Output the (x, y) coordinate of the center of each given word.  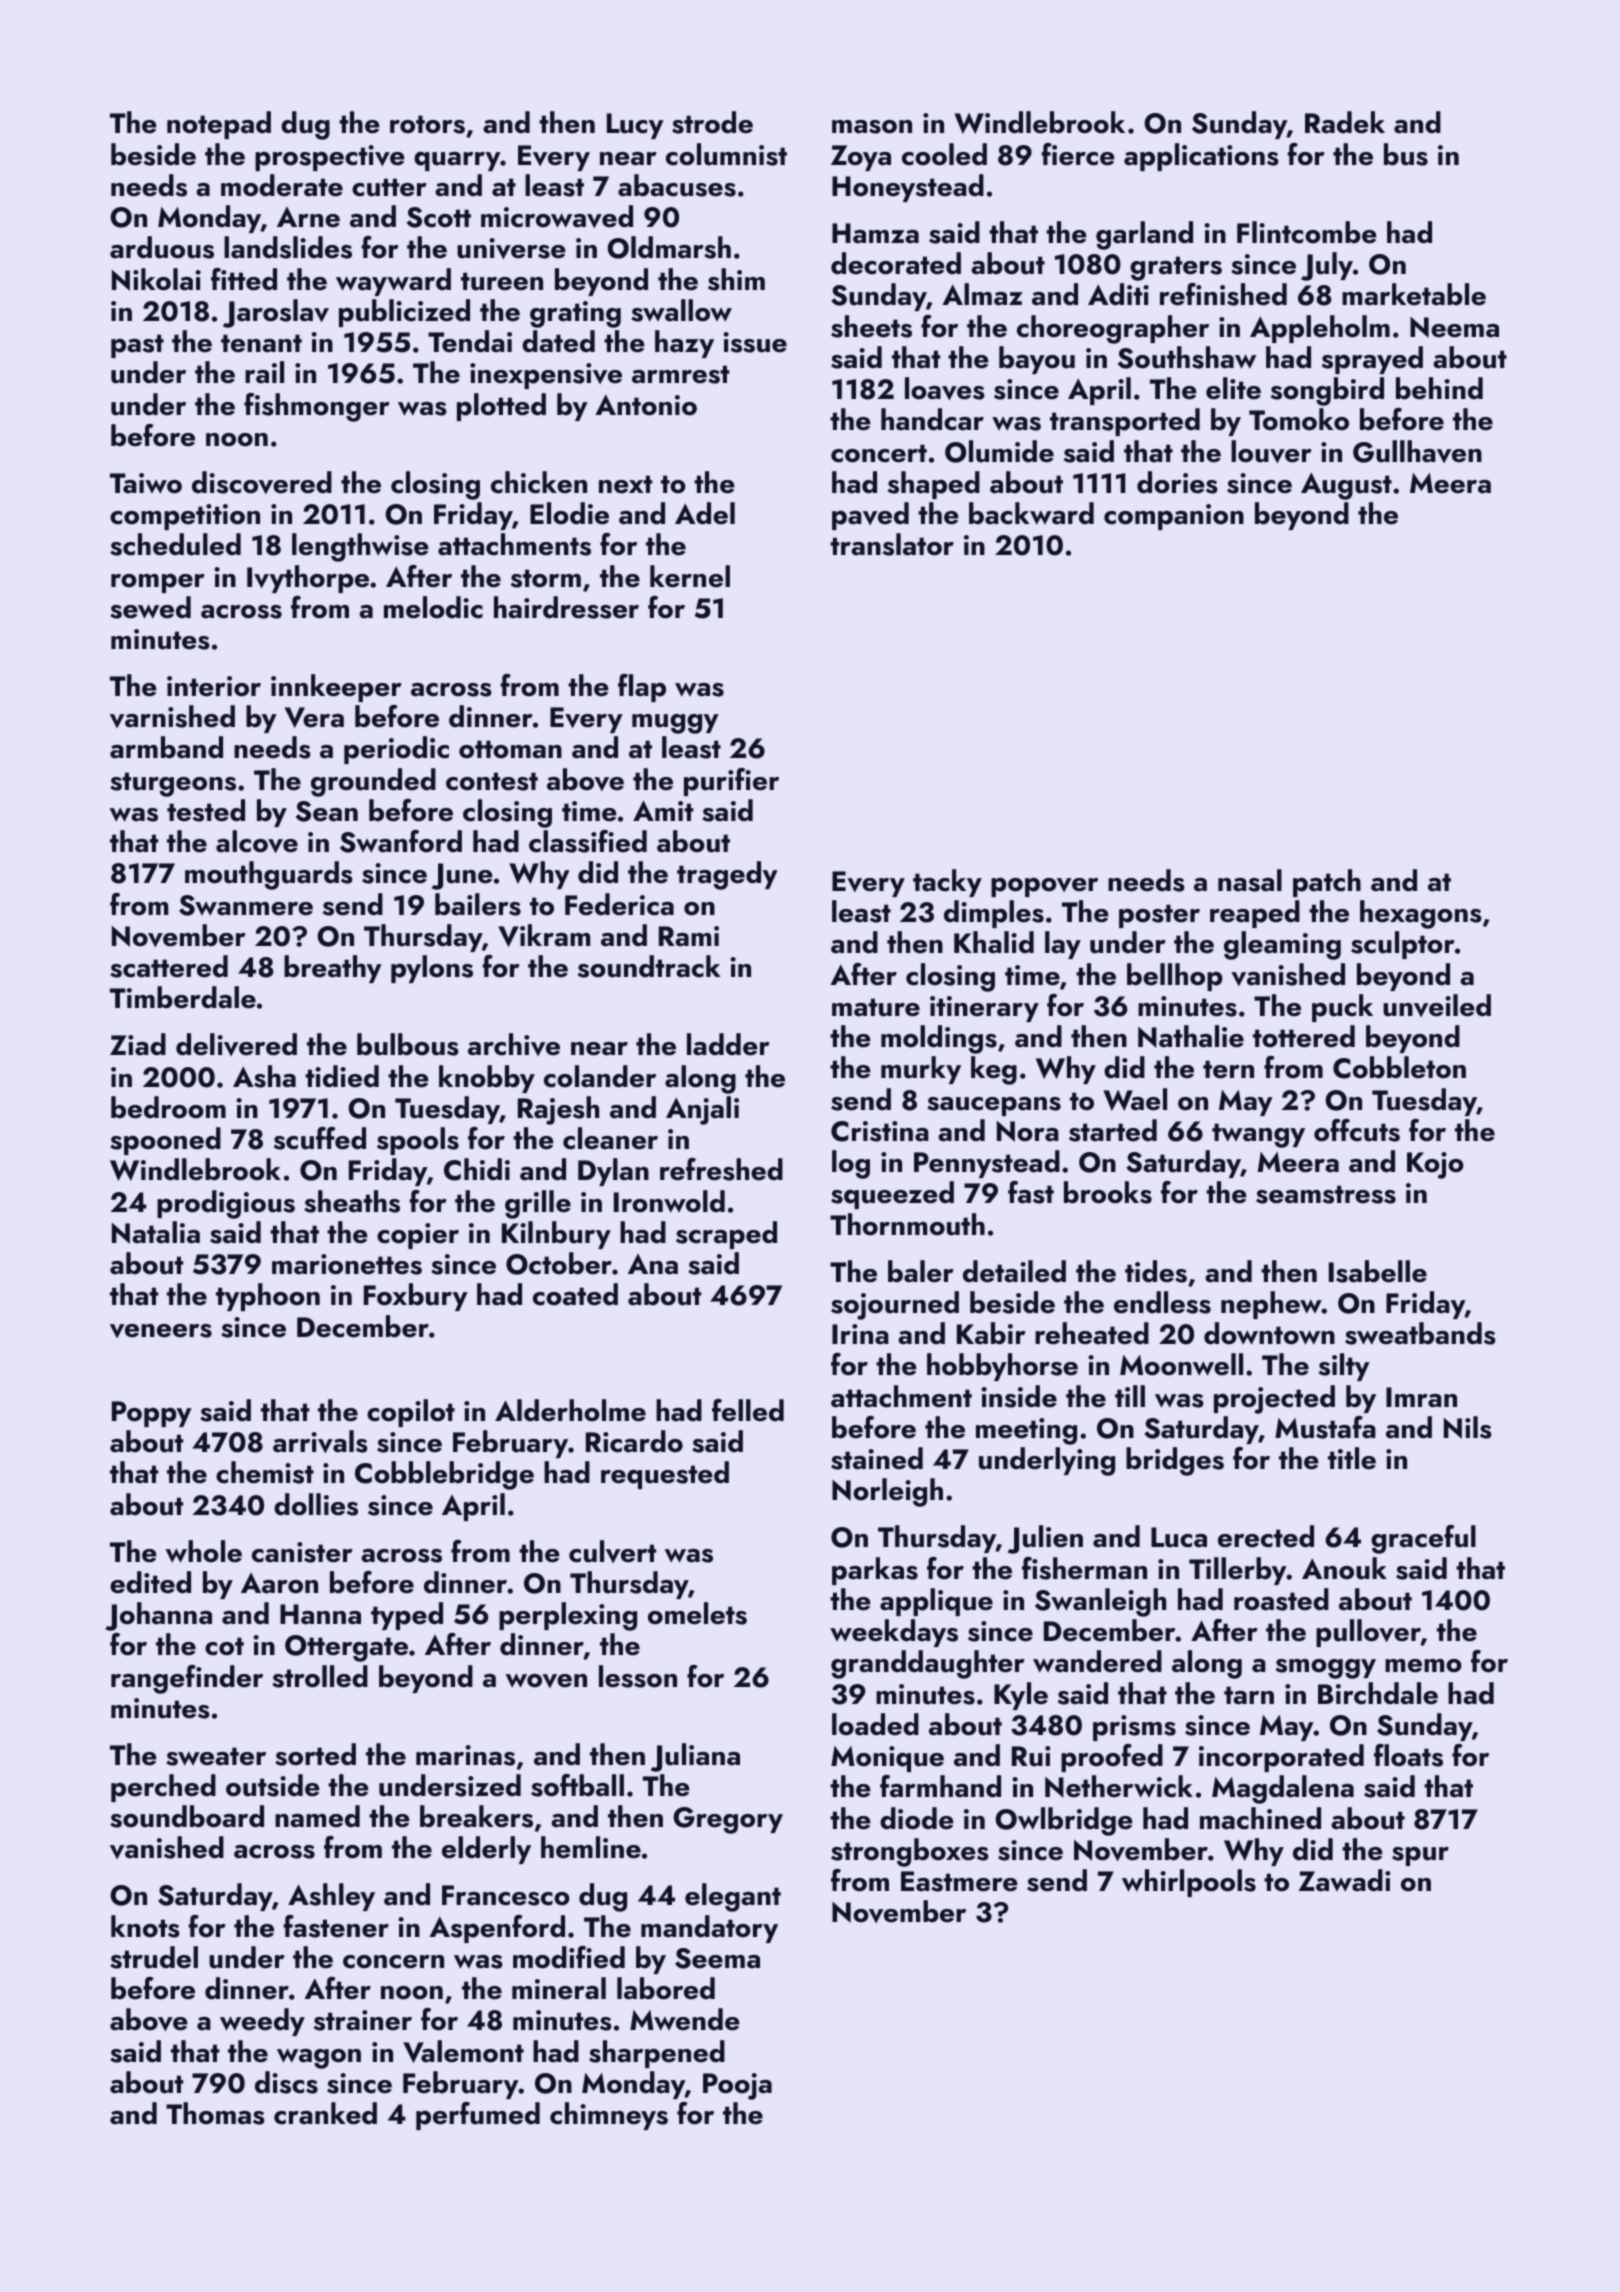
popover (1044, 887)
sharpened (657, 2054)
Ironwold (669, 1201)
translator (892, 544)
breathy (333, 969)
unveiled (1437, 1005)
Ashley (331, 1897)
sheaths (352, 1201)
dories (1177, 482)
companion (1174, 517)
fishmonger (317, 407)
